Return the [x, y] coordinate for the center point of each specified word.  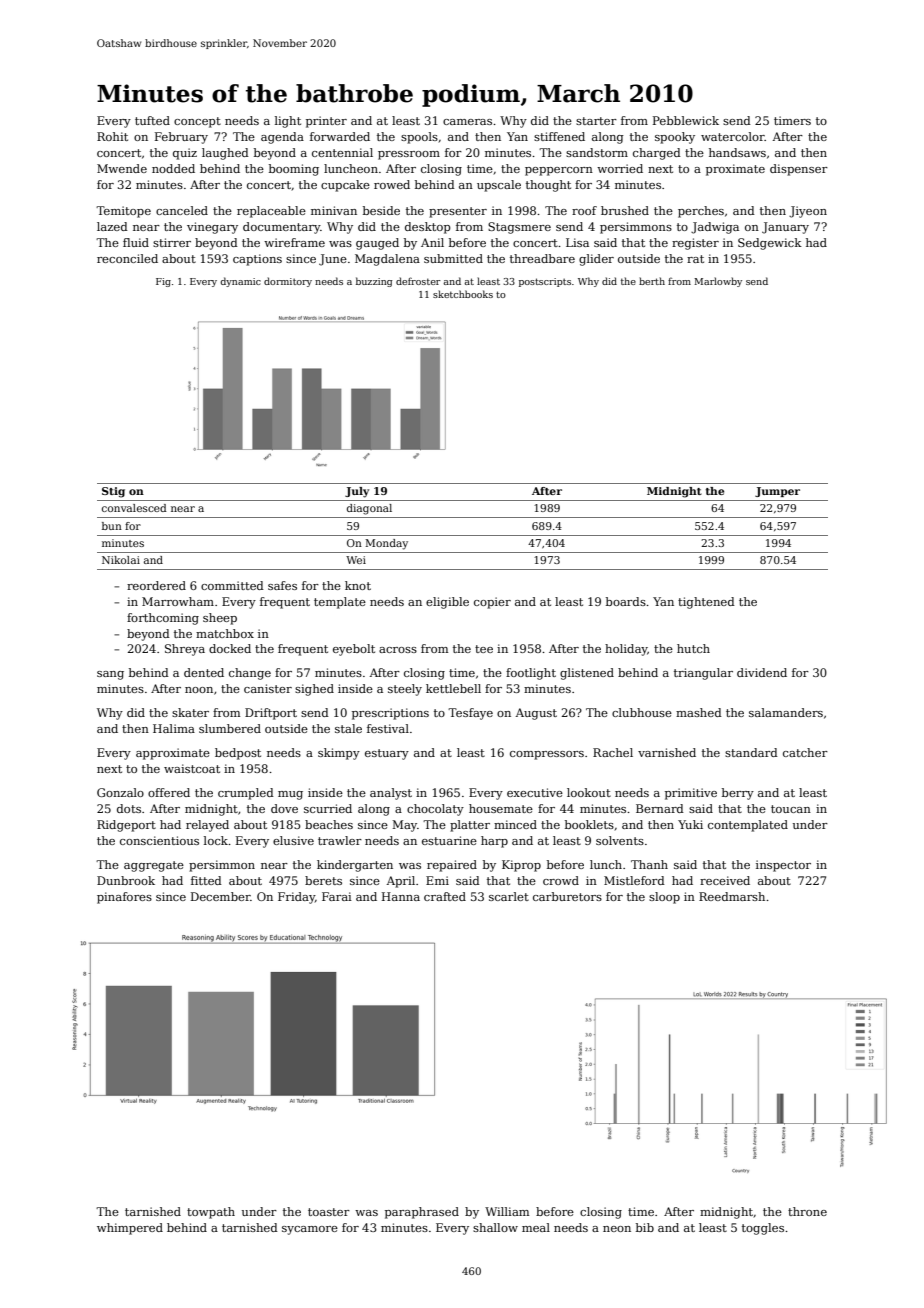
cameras [467, 122]
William [507, 1211]
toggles [763, 1229]
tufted [152, 120]
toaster [329, 1212]
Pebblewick [686, 120]
